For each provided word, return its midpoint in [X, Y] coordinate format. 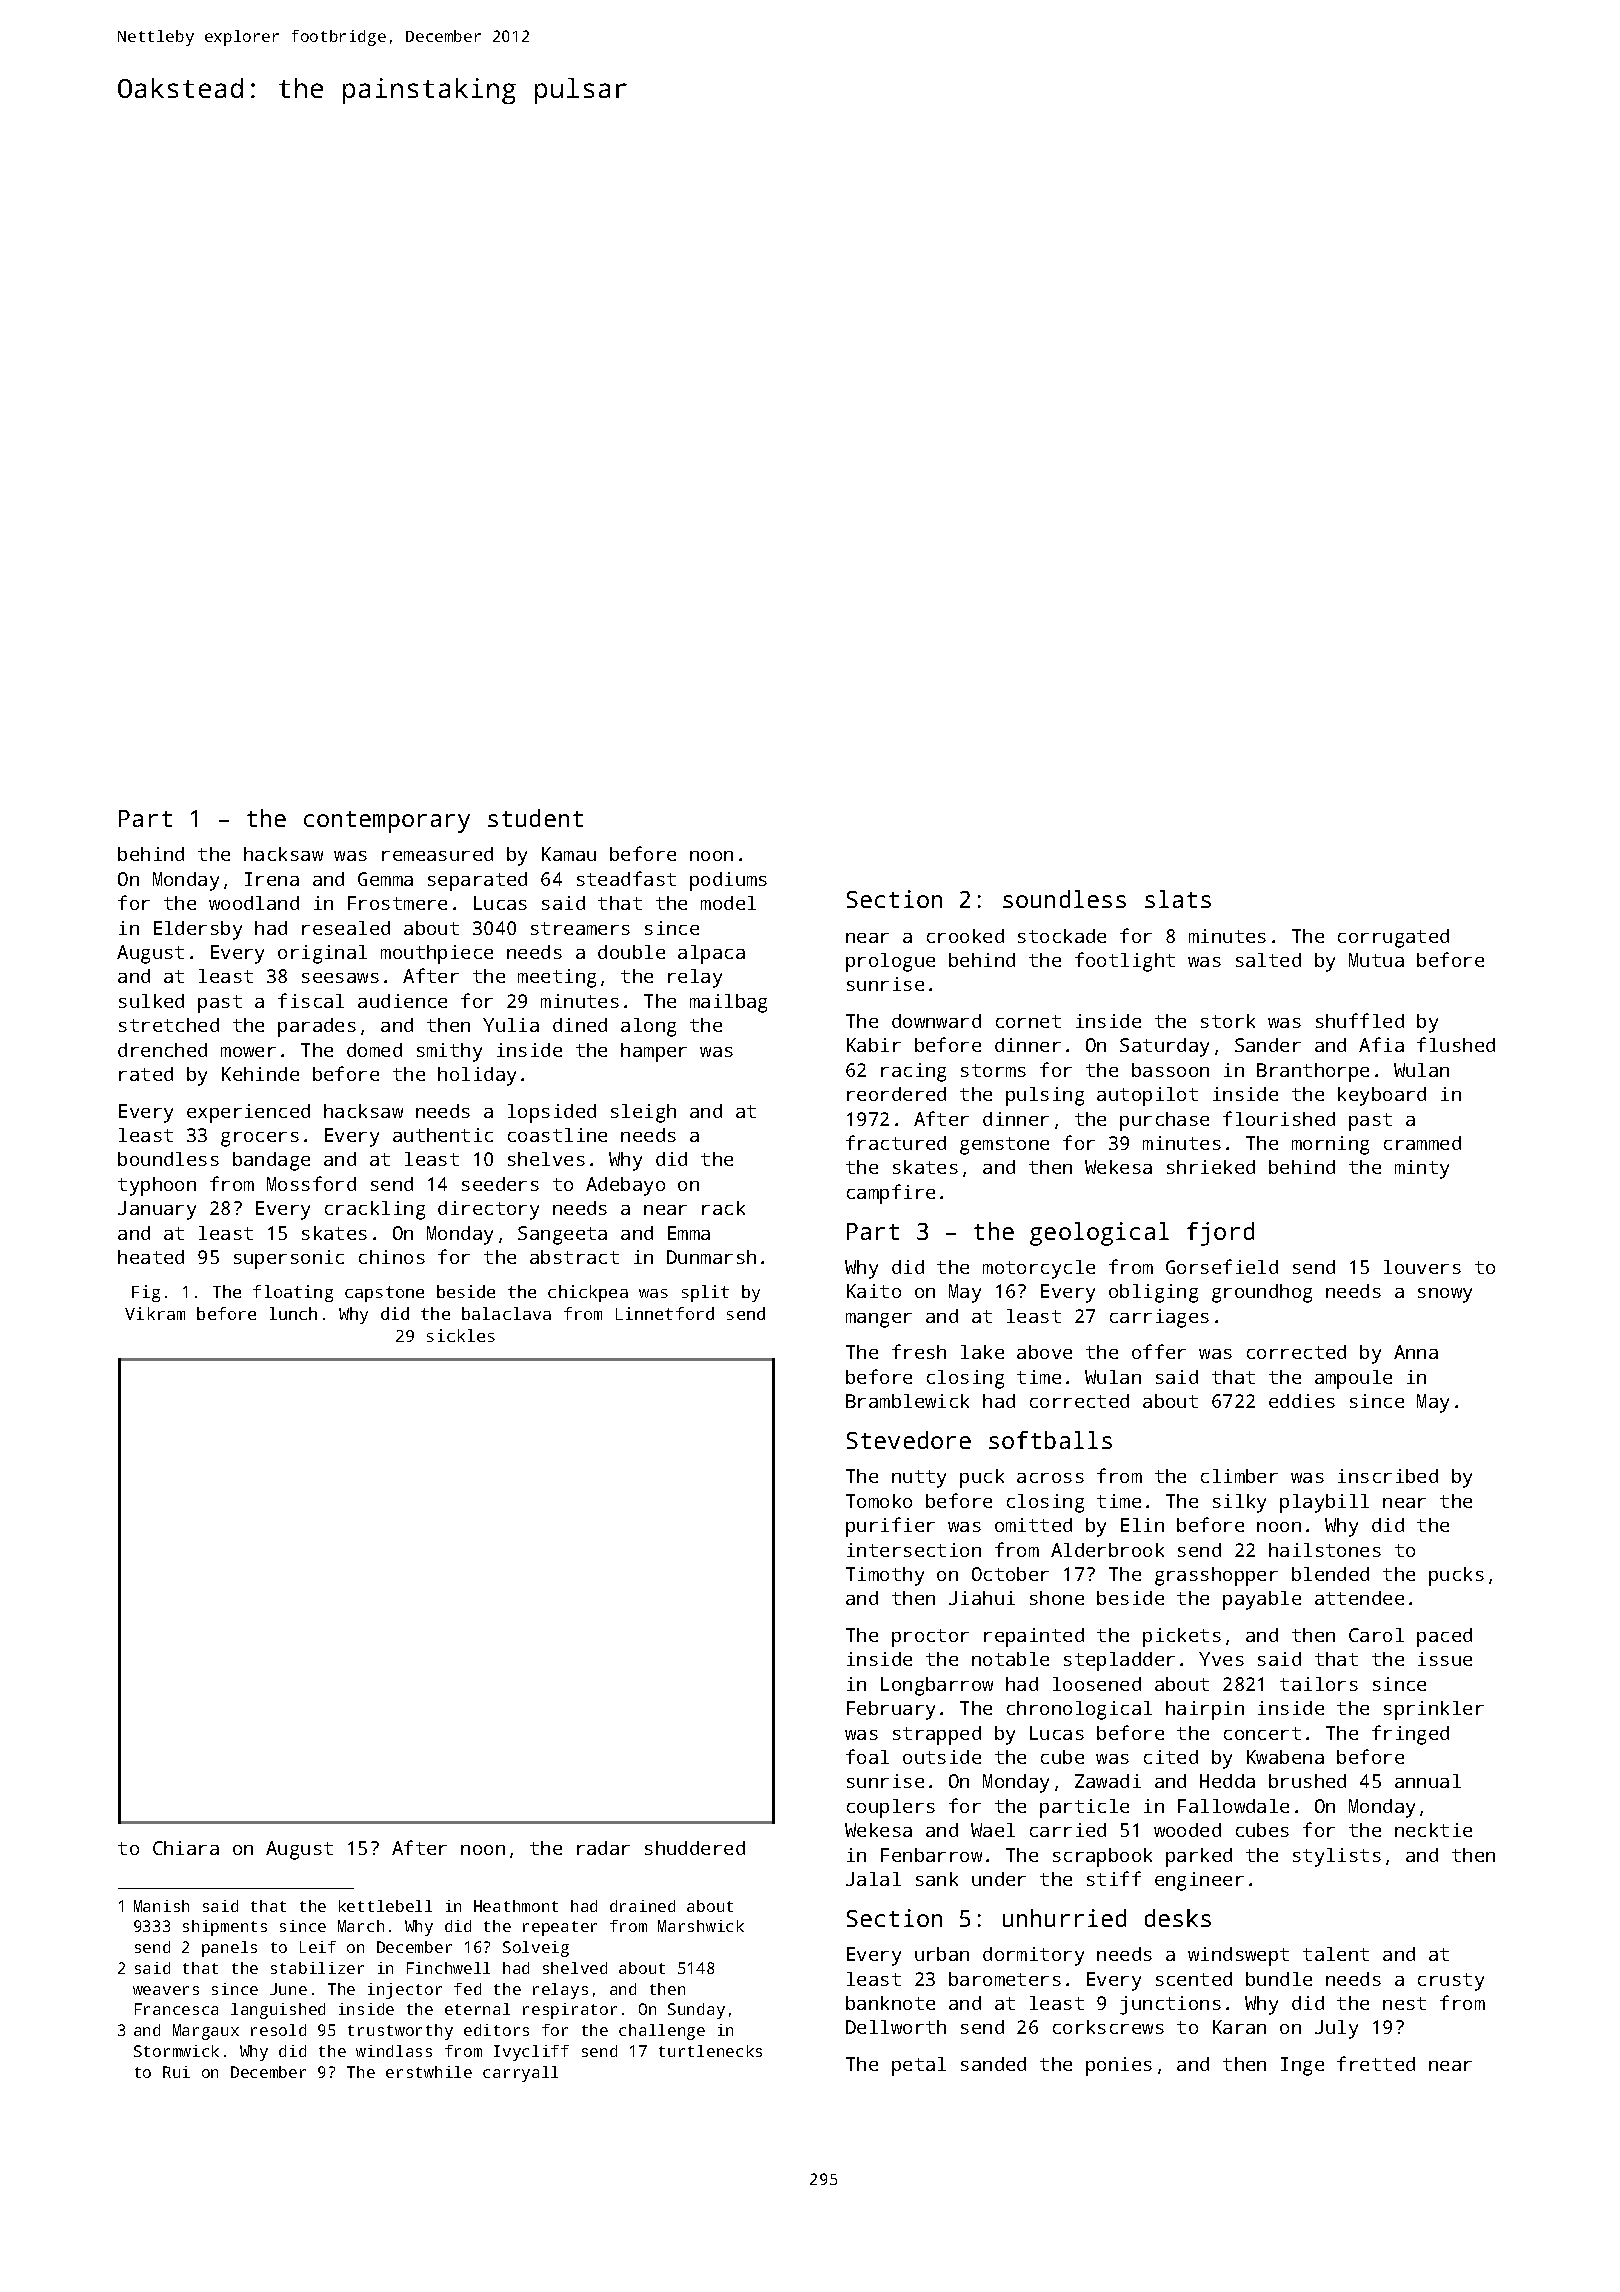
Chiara [186, 1848]
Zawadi [1108, 1781]
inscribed [1388, 1476]
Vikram [155, 1313]
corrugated [1393, 938]
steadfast [626, 878]
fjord [1220, 1234]
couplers [891, 1808]
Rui [176, 2072]
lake [982, 1352]
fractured [896, 1142]
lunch [293, 1313]
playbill [1324, 1503]
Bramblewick [907, 1401]
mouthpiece [437, 954]
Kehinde [260, 1074]
